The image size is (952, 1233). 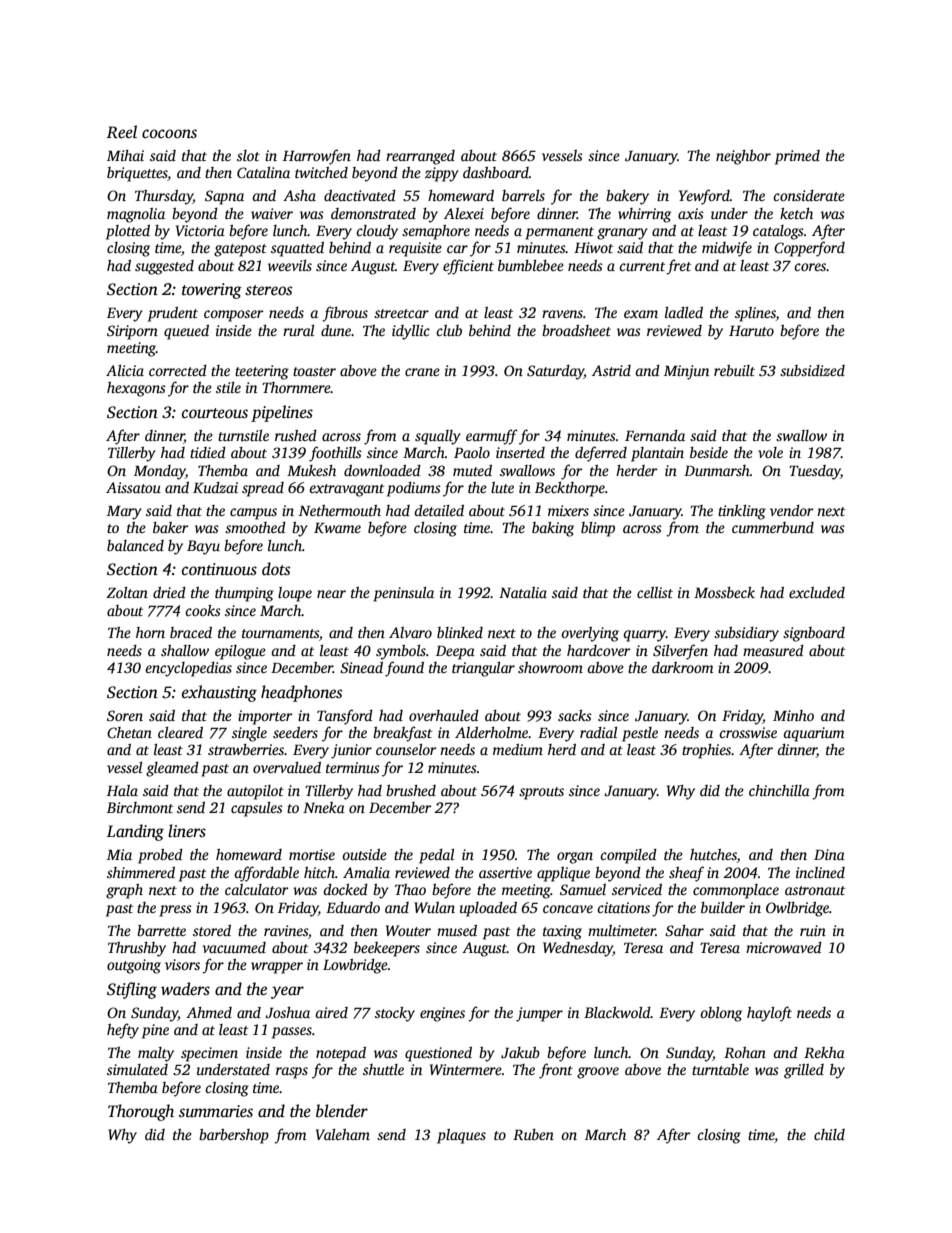 What do you see at coordinates (518, 749) in the page?
I see `medium` at bounding box center [518, 749].
